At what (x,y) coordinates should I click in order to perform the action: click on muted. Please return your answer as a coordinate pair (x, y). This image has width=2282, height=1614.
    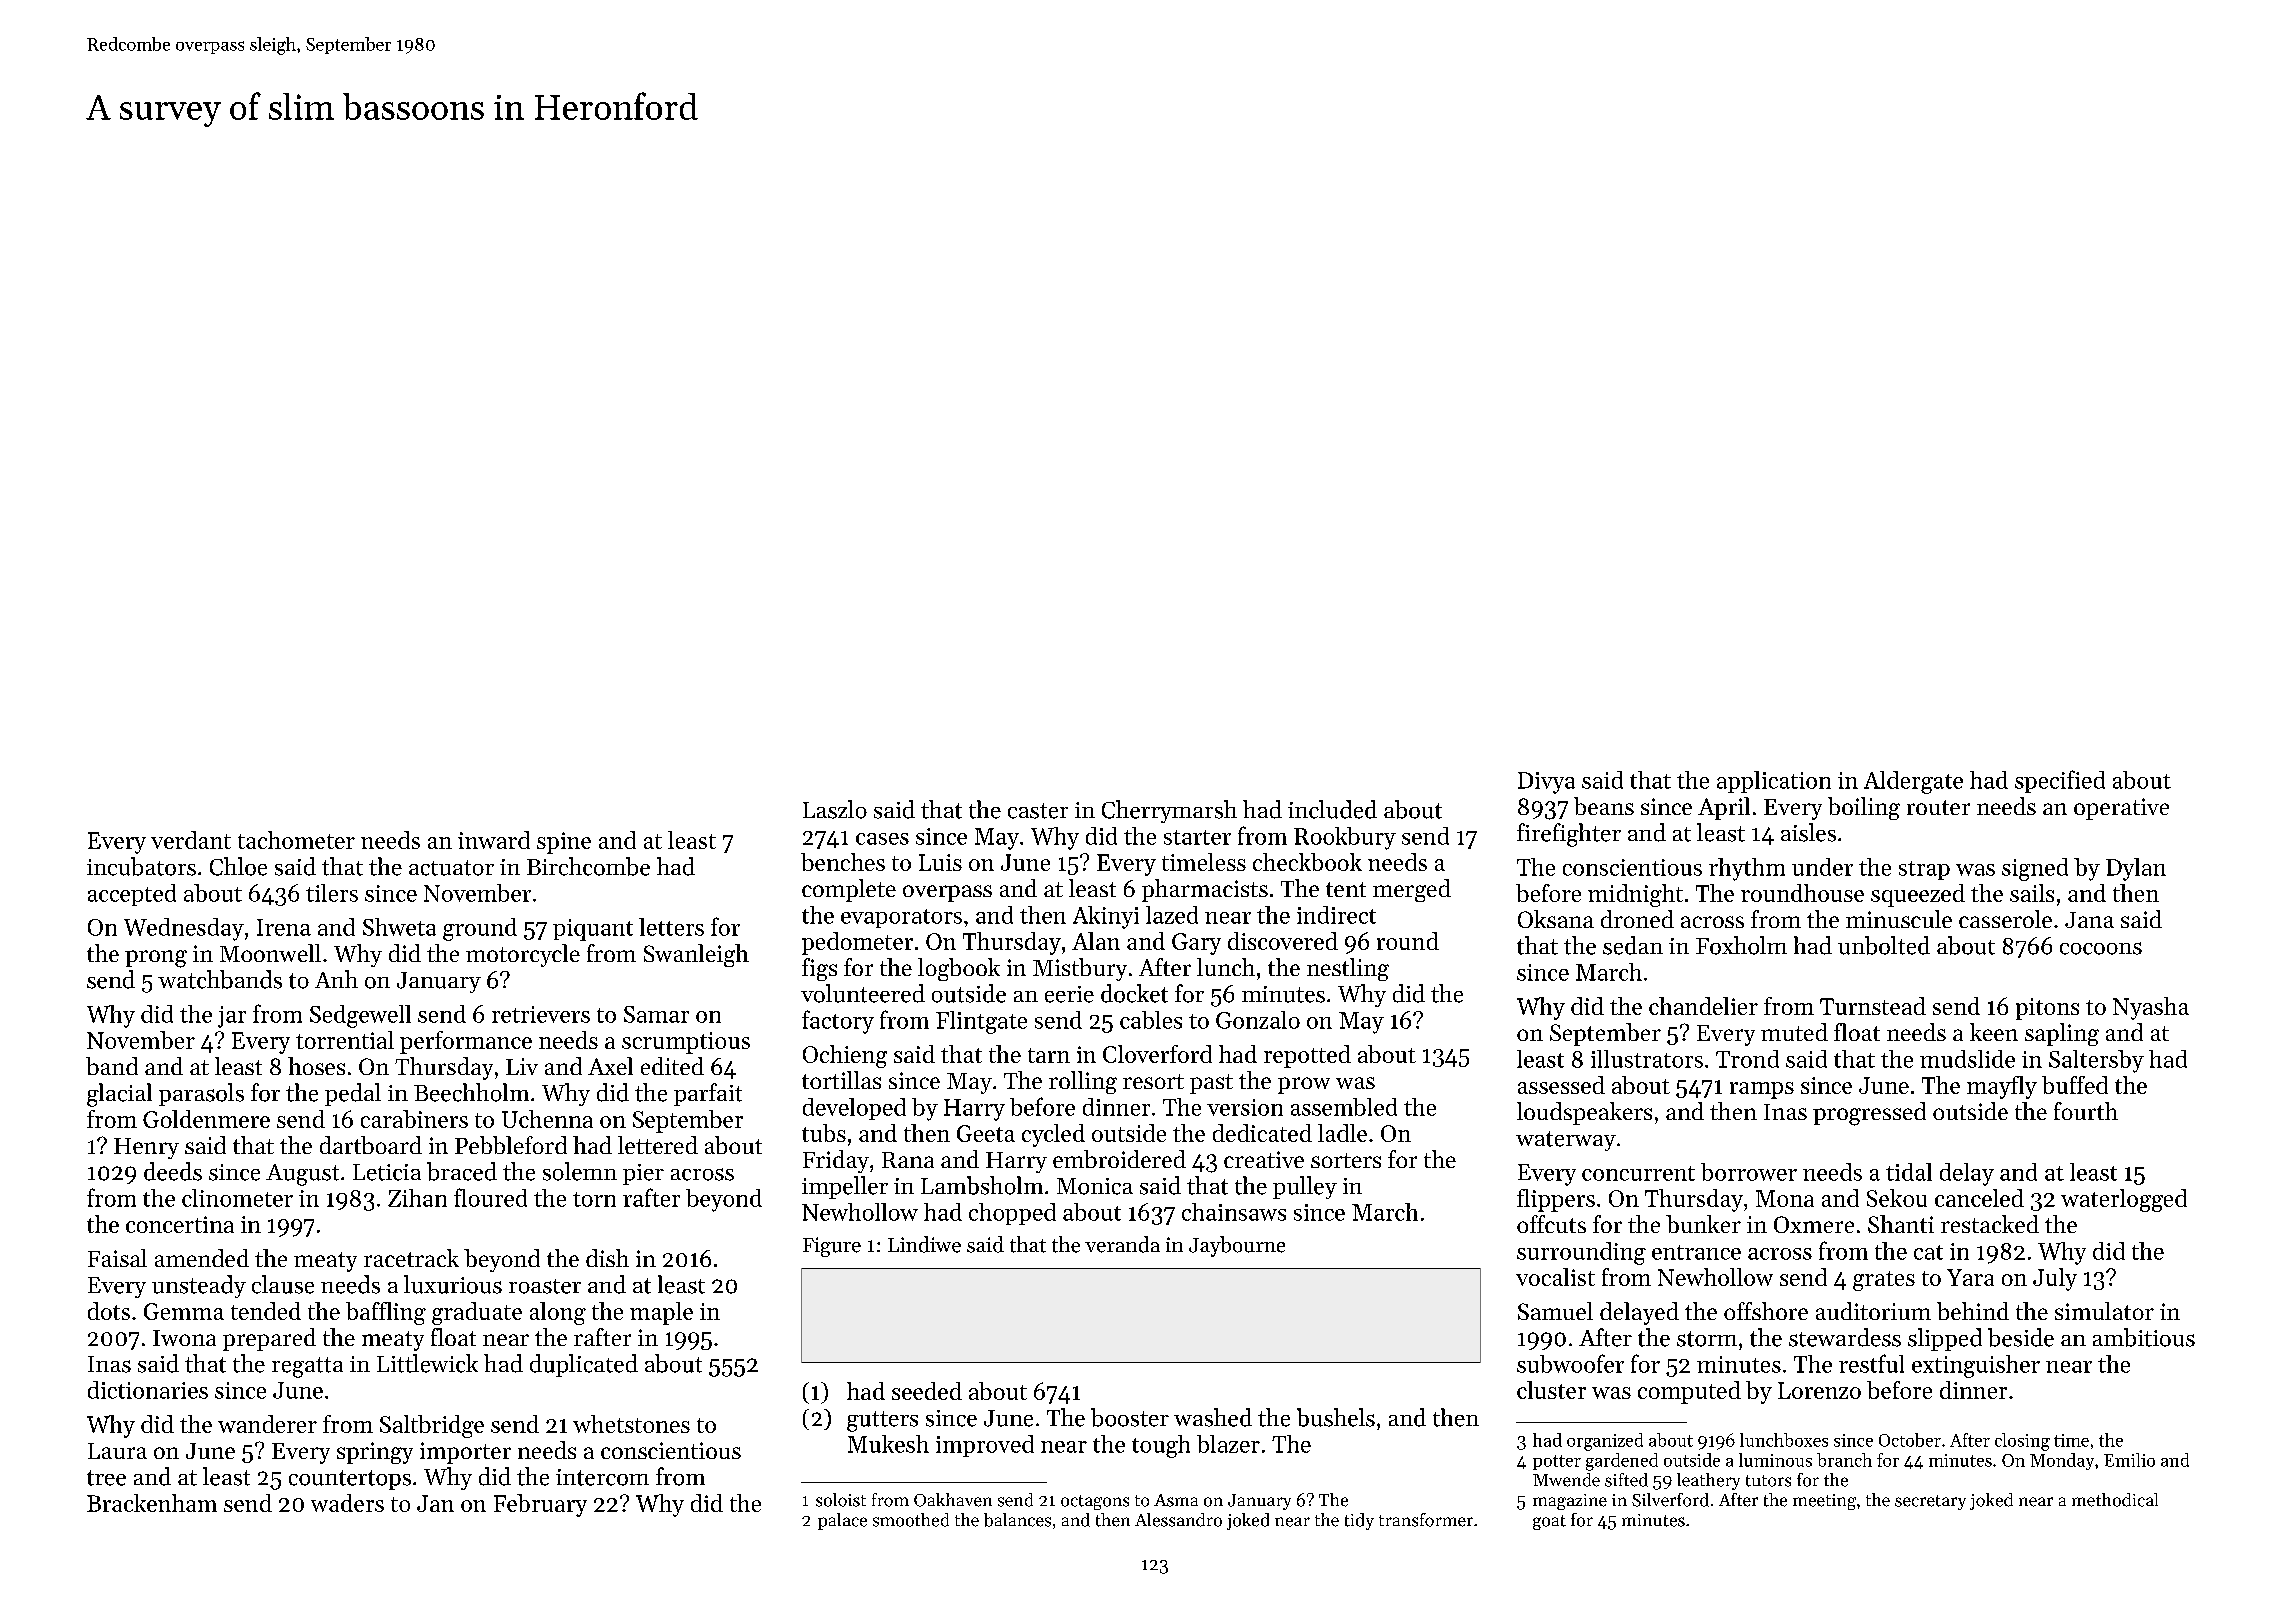
    Looking at the image, I should click on (1794, 1032).
